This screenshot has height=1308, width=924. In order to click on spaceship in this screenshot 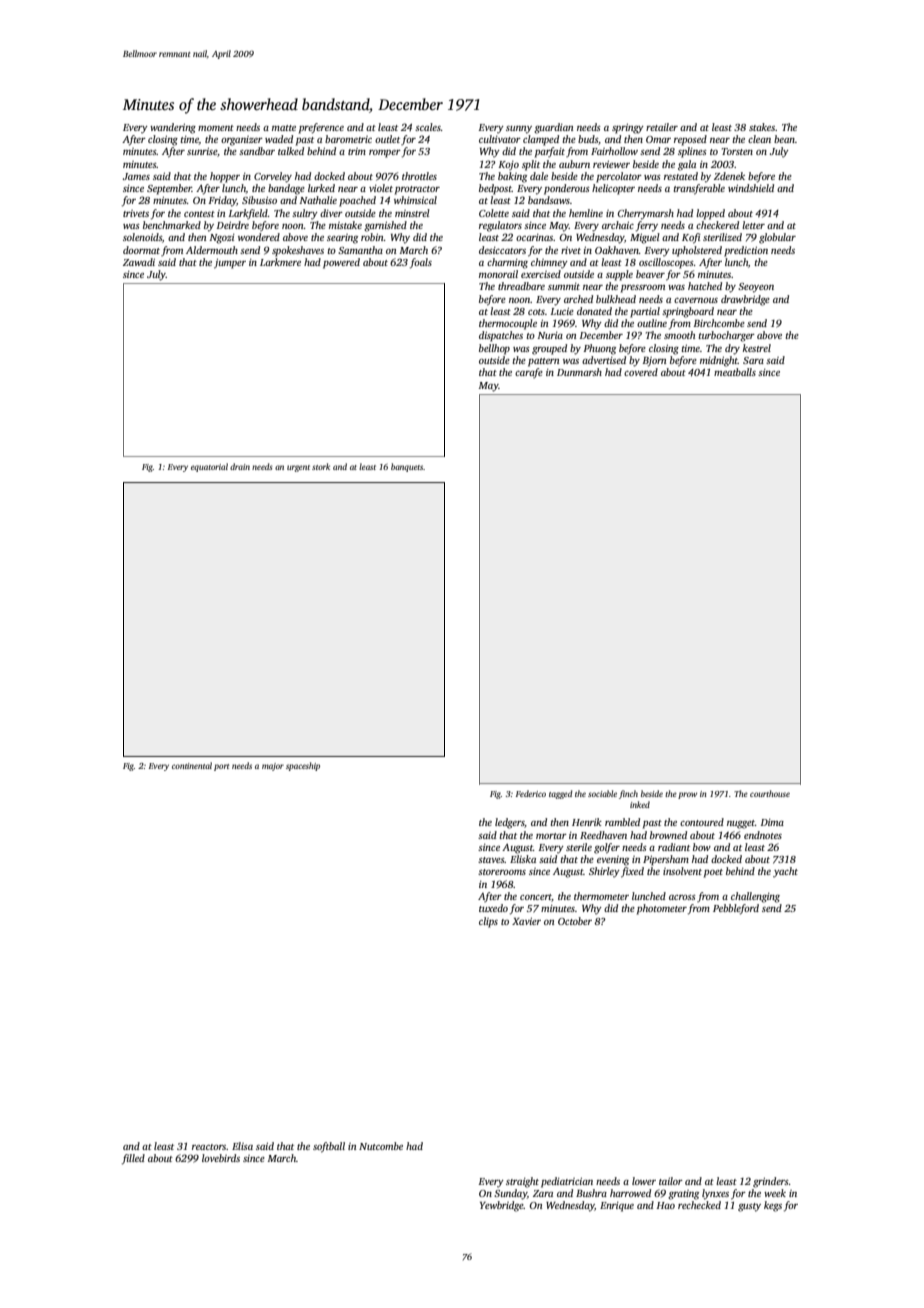, I will do `click(303, 766)`.
